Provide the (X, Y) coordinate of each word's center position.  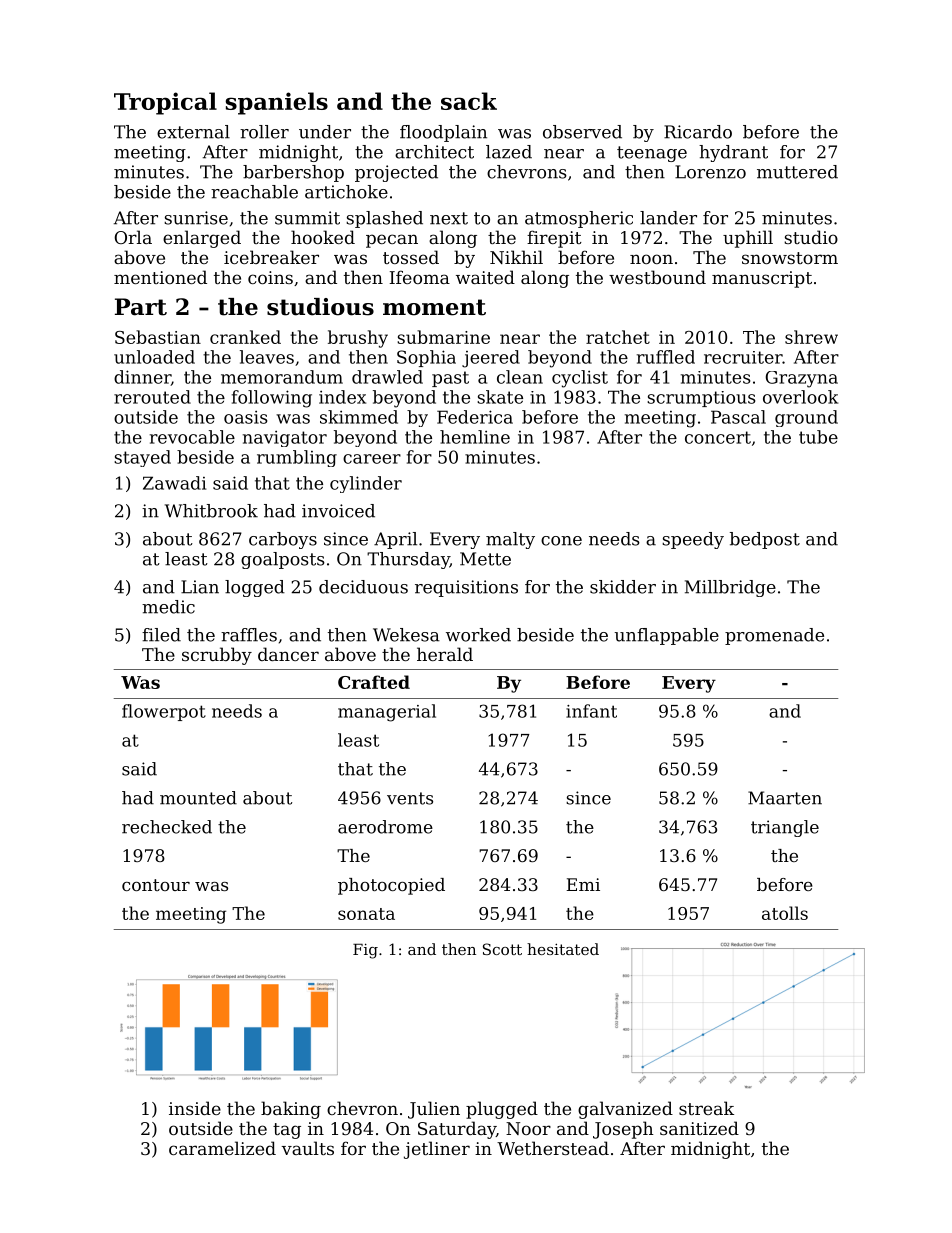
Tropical (165, 103)
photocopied (391, 886)
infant (591, 711)
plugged (502, 1110)
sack (469, 101)
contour (156, 885)
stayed (142, 458)
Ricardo (698, 132)
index (342, 397)
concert (718, 437)
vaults (308, 1148)
